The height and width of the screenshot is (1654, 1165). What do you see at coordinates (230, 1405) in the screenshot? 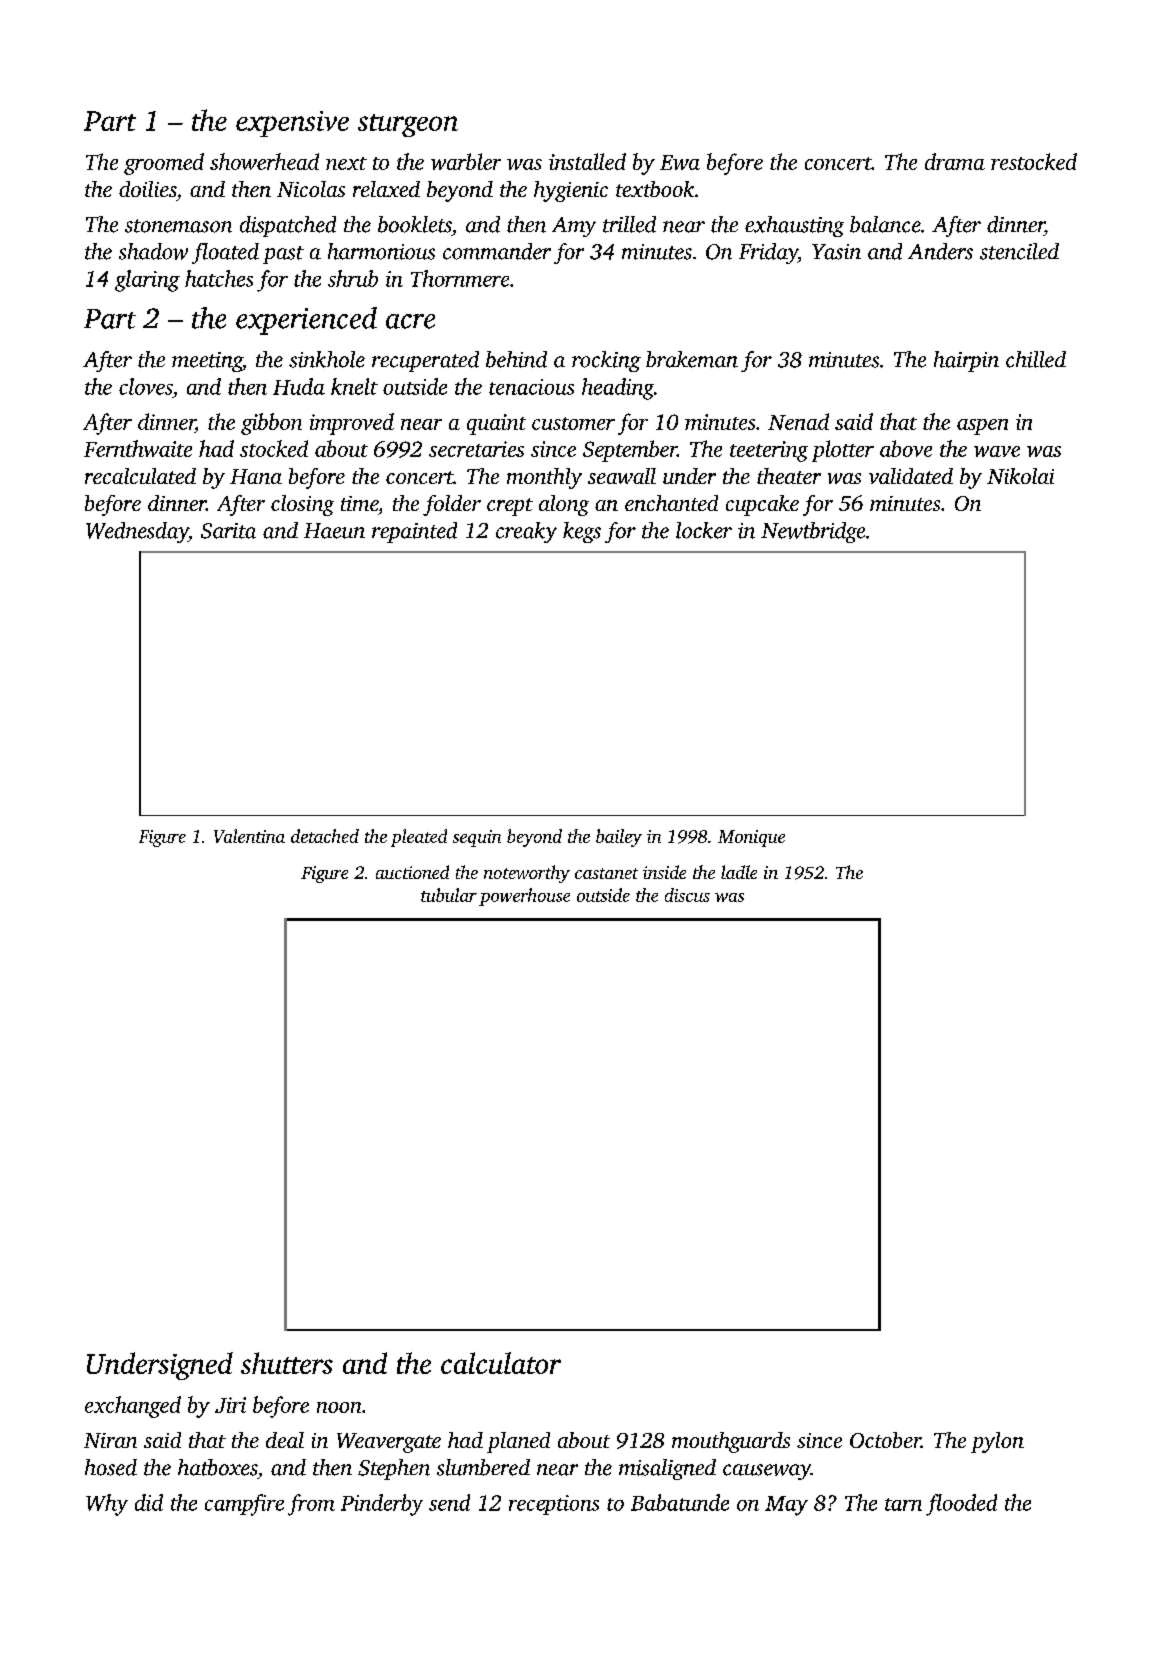
I see `Jiri` at bounding box center [230, 1405].
